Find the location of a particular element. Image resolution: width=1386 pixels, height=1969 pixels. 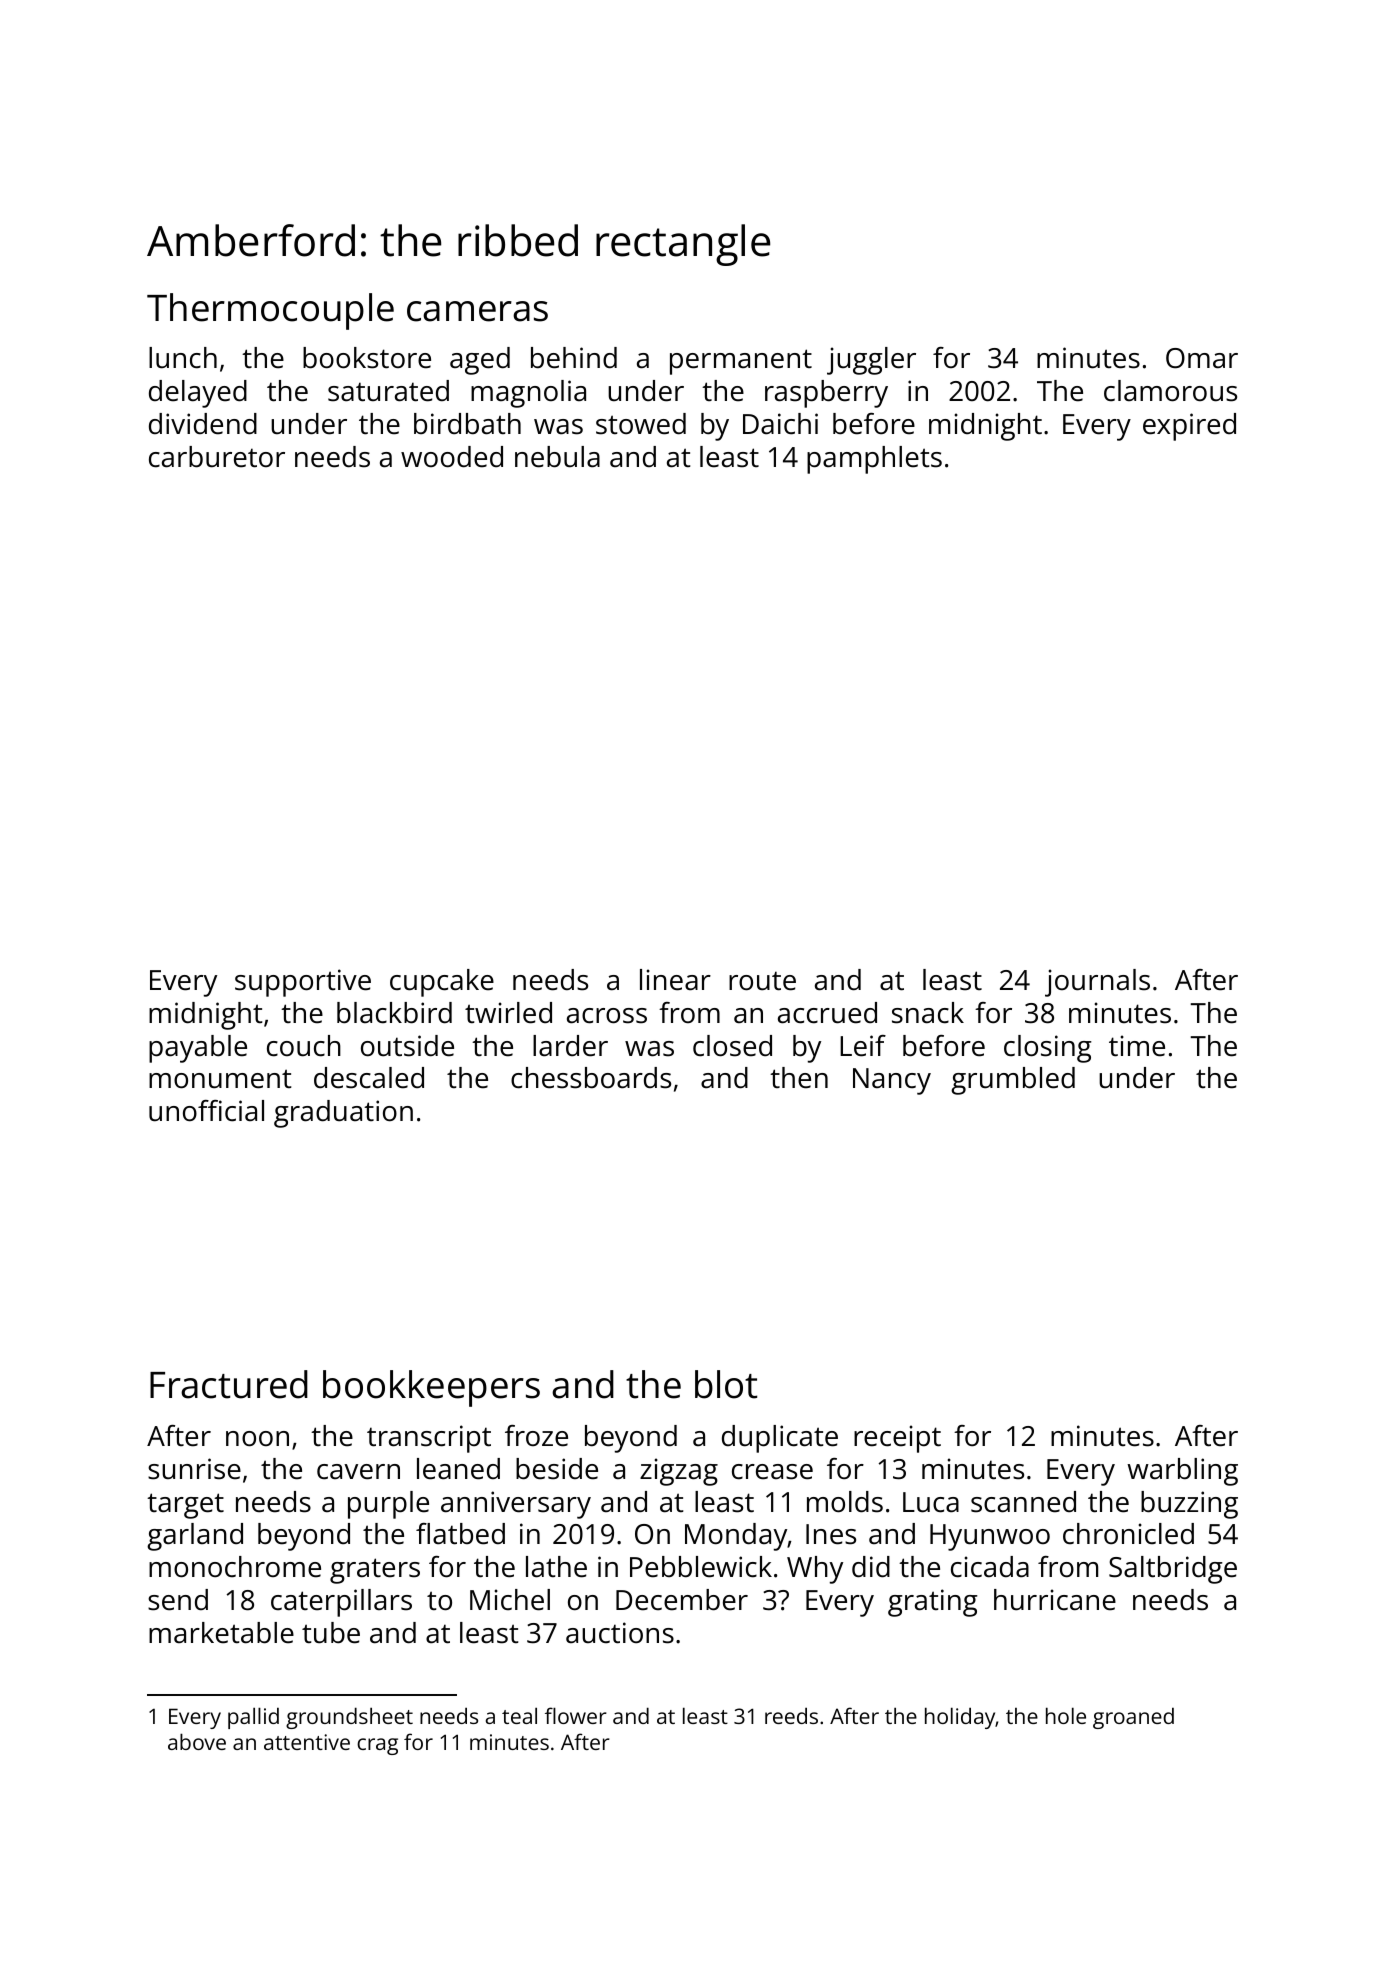

warbling is located at coordinates (1182, 1472).
